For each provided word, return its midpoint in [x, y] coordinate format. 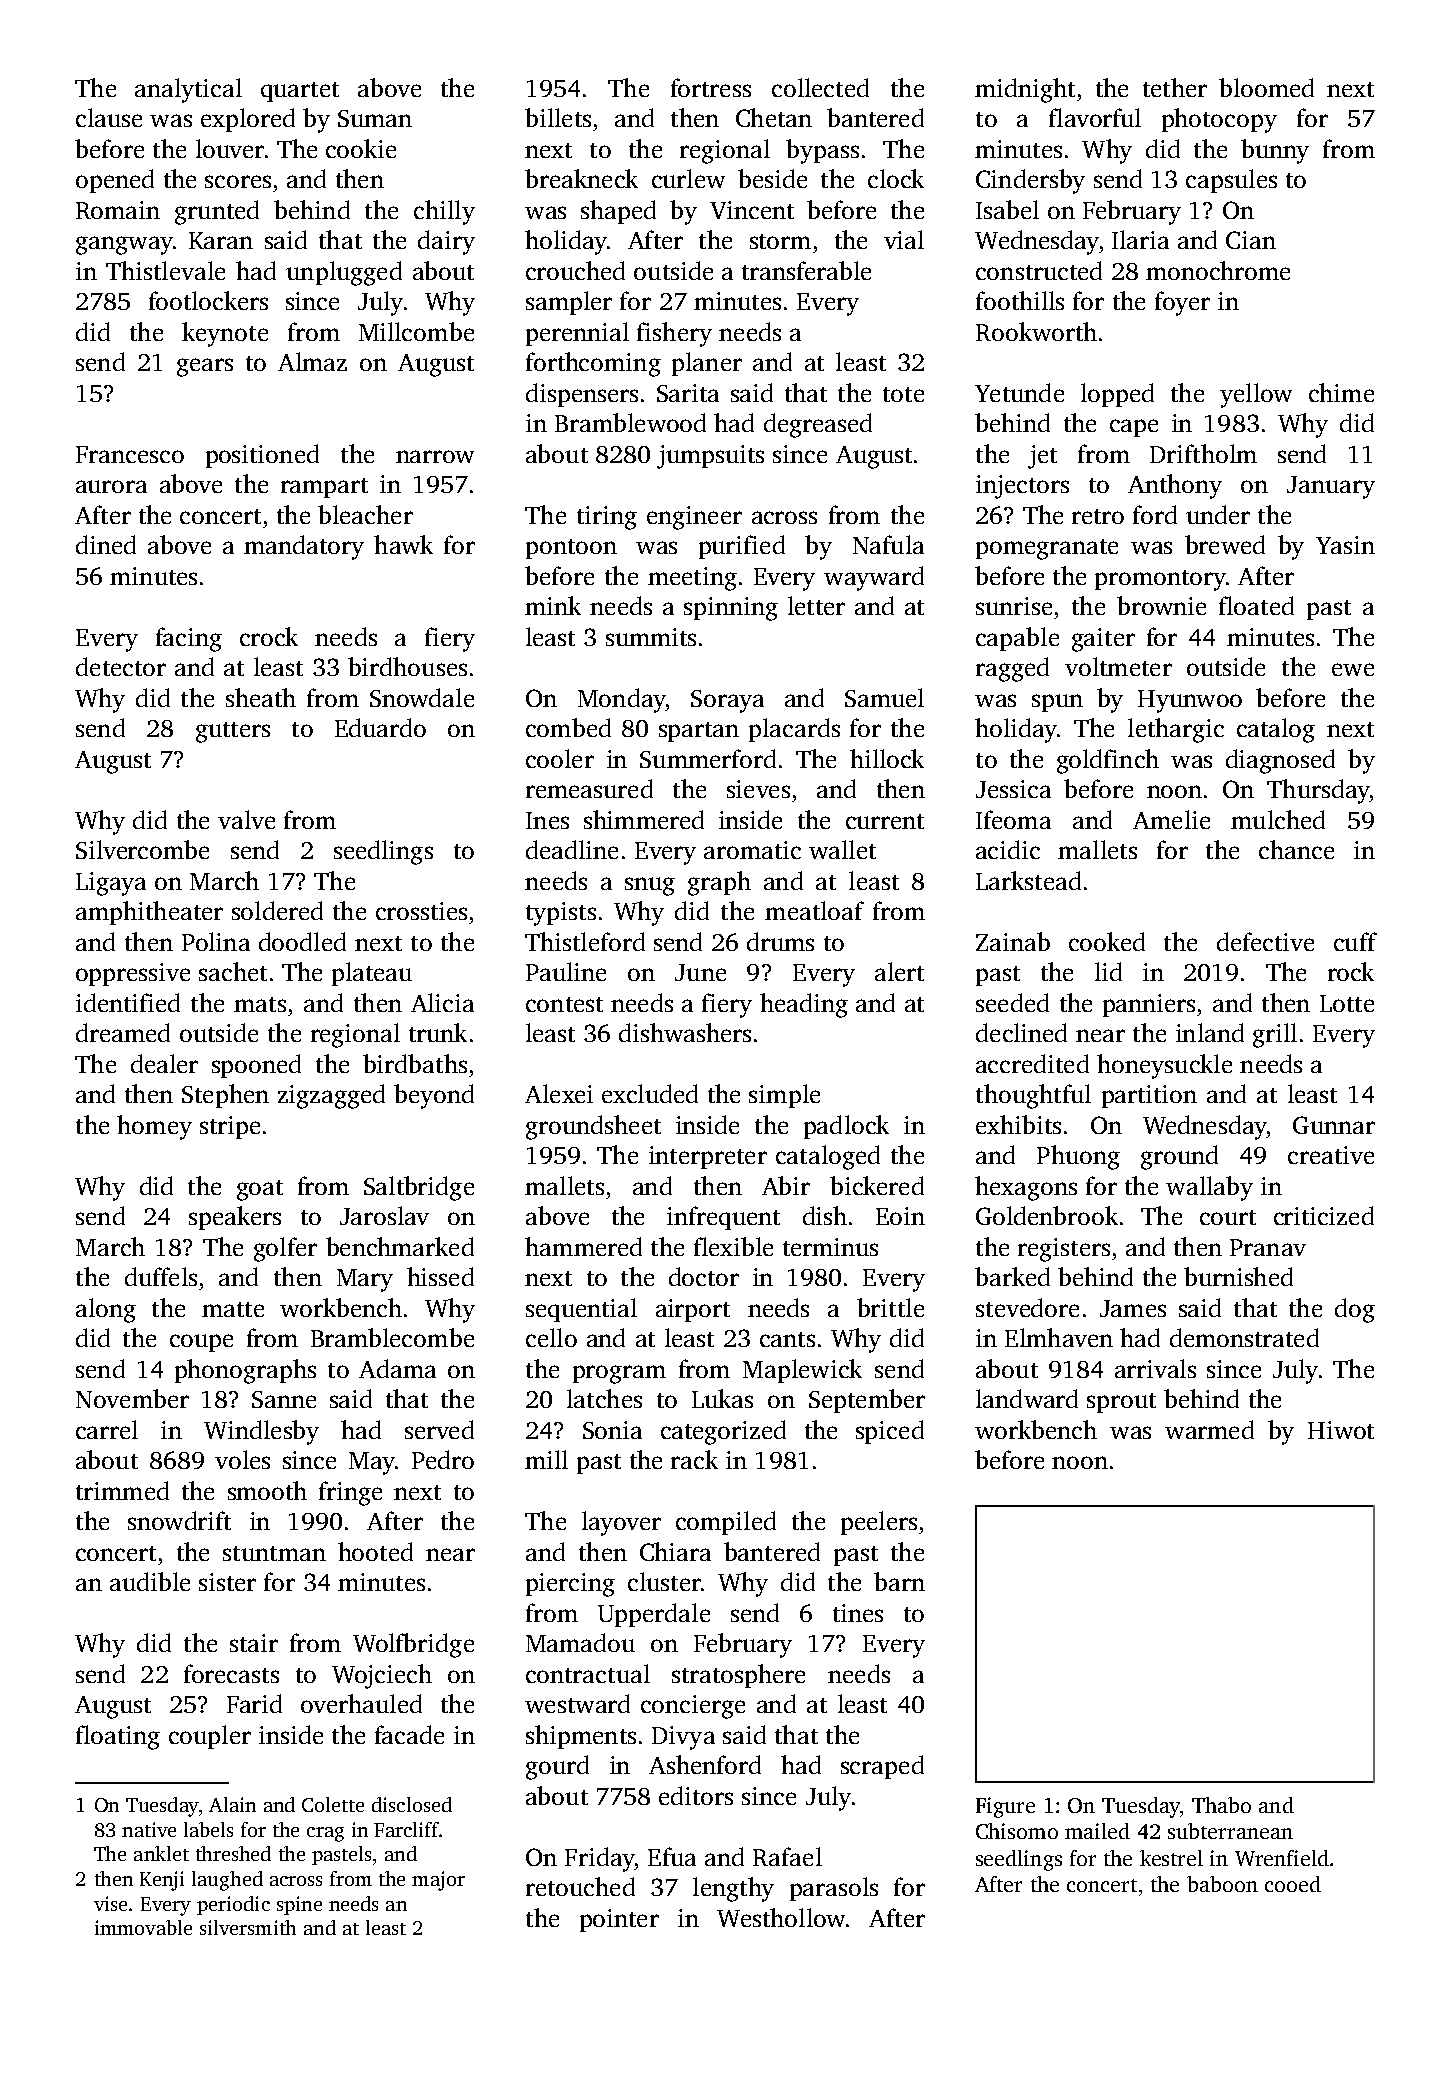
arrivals [1155, 1368]
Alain [232, 1804]
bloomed [1266, 87]
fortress [711, 87]
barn [899, 1581]
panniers [1149, 1005]
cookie [361, 148]
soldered [277, 910]
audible [150, 1581]
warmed [1209, 1429]
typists [561, 914]
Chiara [675, 1551]
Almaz [312, 361]
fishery [674, 334]
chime [1341, 392]
